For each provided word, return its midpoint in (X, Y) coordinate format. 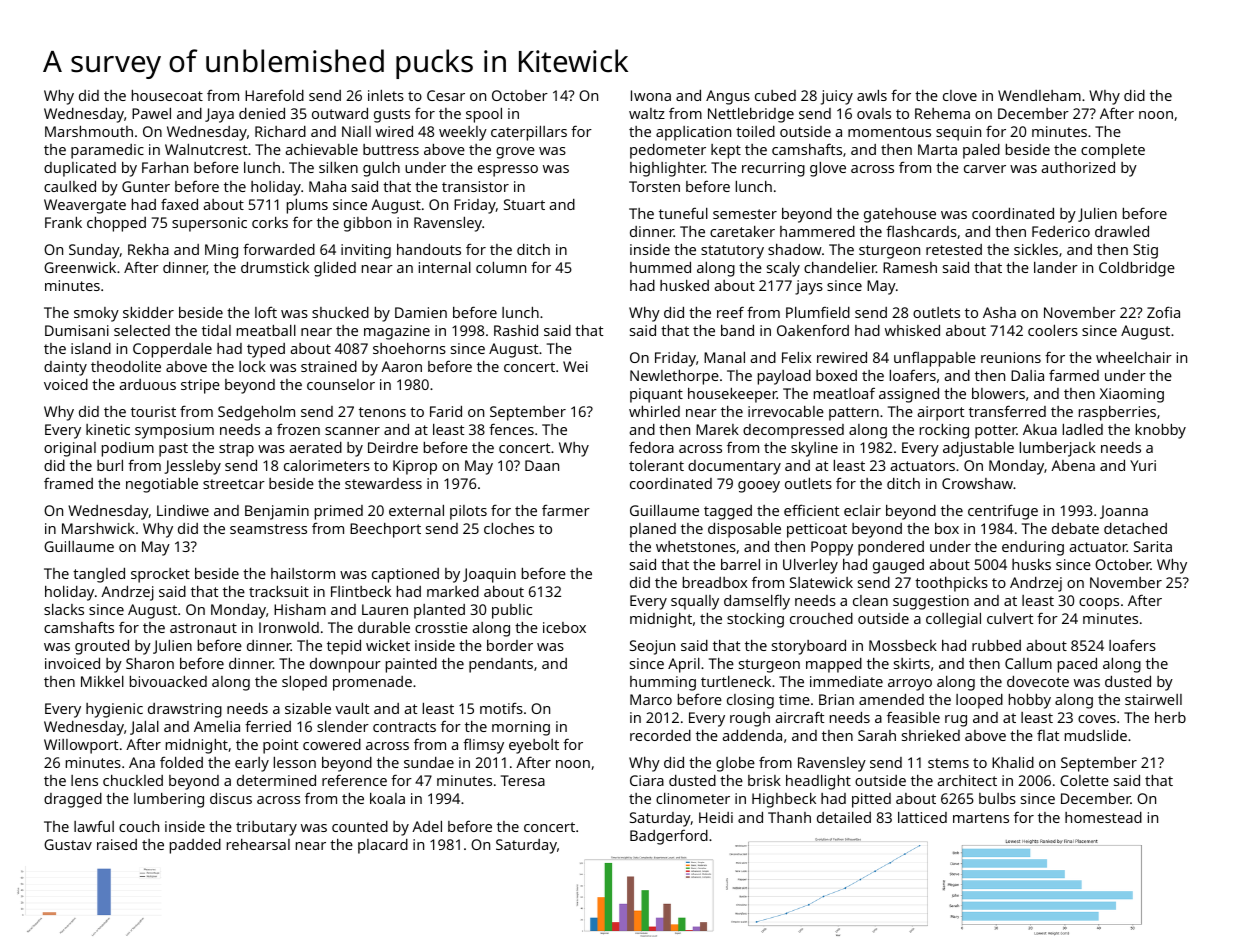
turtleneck (736, 681)
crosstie (441, 627)
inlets (386, 95)
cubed (775, 95)
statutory (732, 252)
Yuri (1143, 465)
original (70, 449)
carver (985, 169)
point (280, 746)
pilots (468, 512)
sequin (958, 133)
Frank (63, 222)
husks (1031, 564)
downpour (345, 665)
